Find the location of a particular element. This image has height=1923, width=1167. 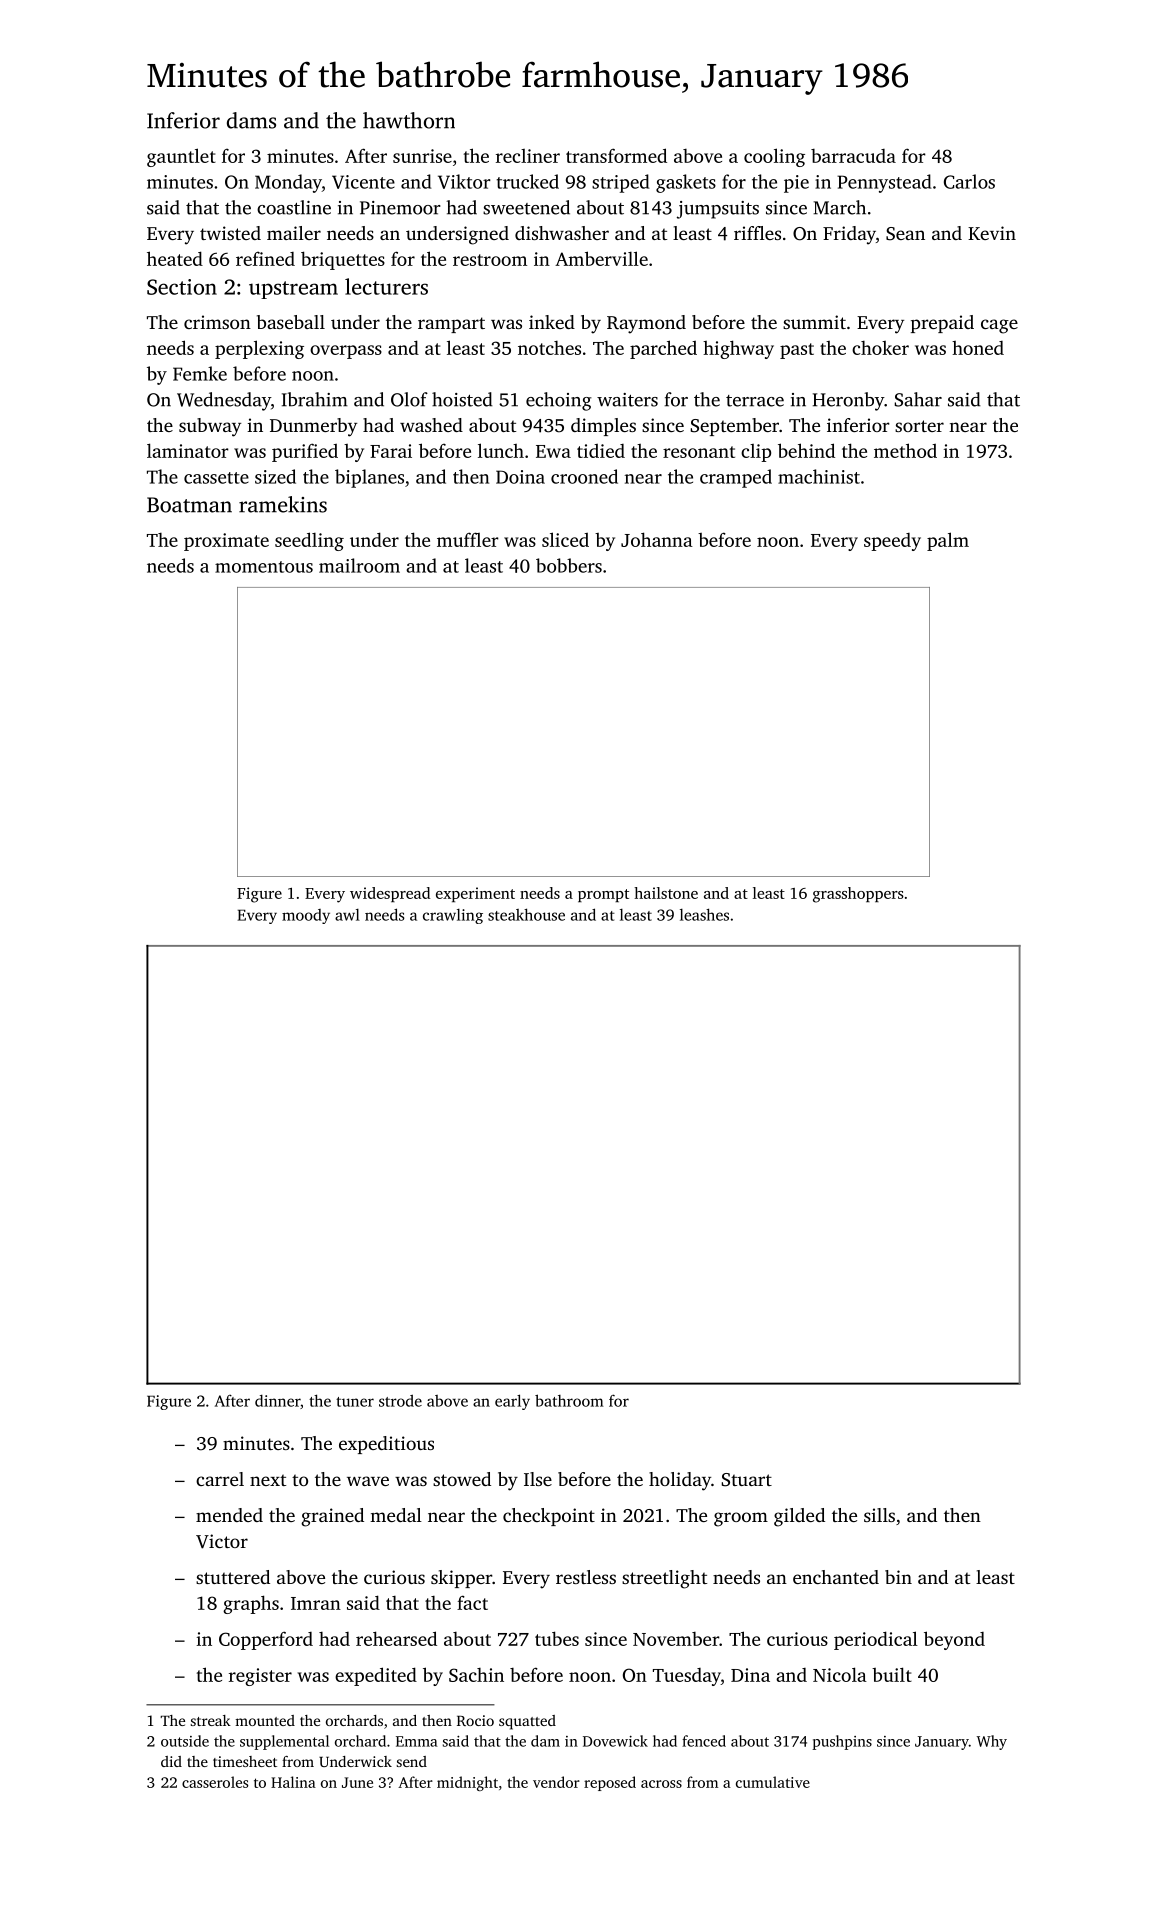

crawling is located at coordinates (453, 916).
